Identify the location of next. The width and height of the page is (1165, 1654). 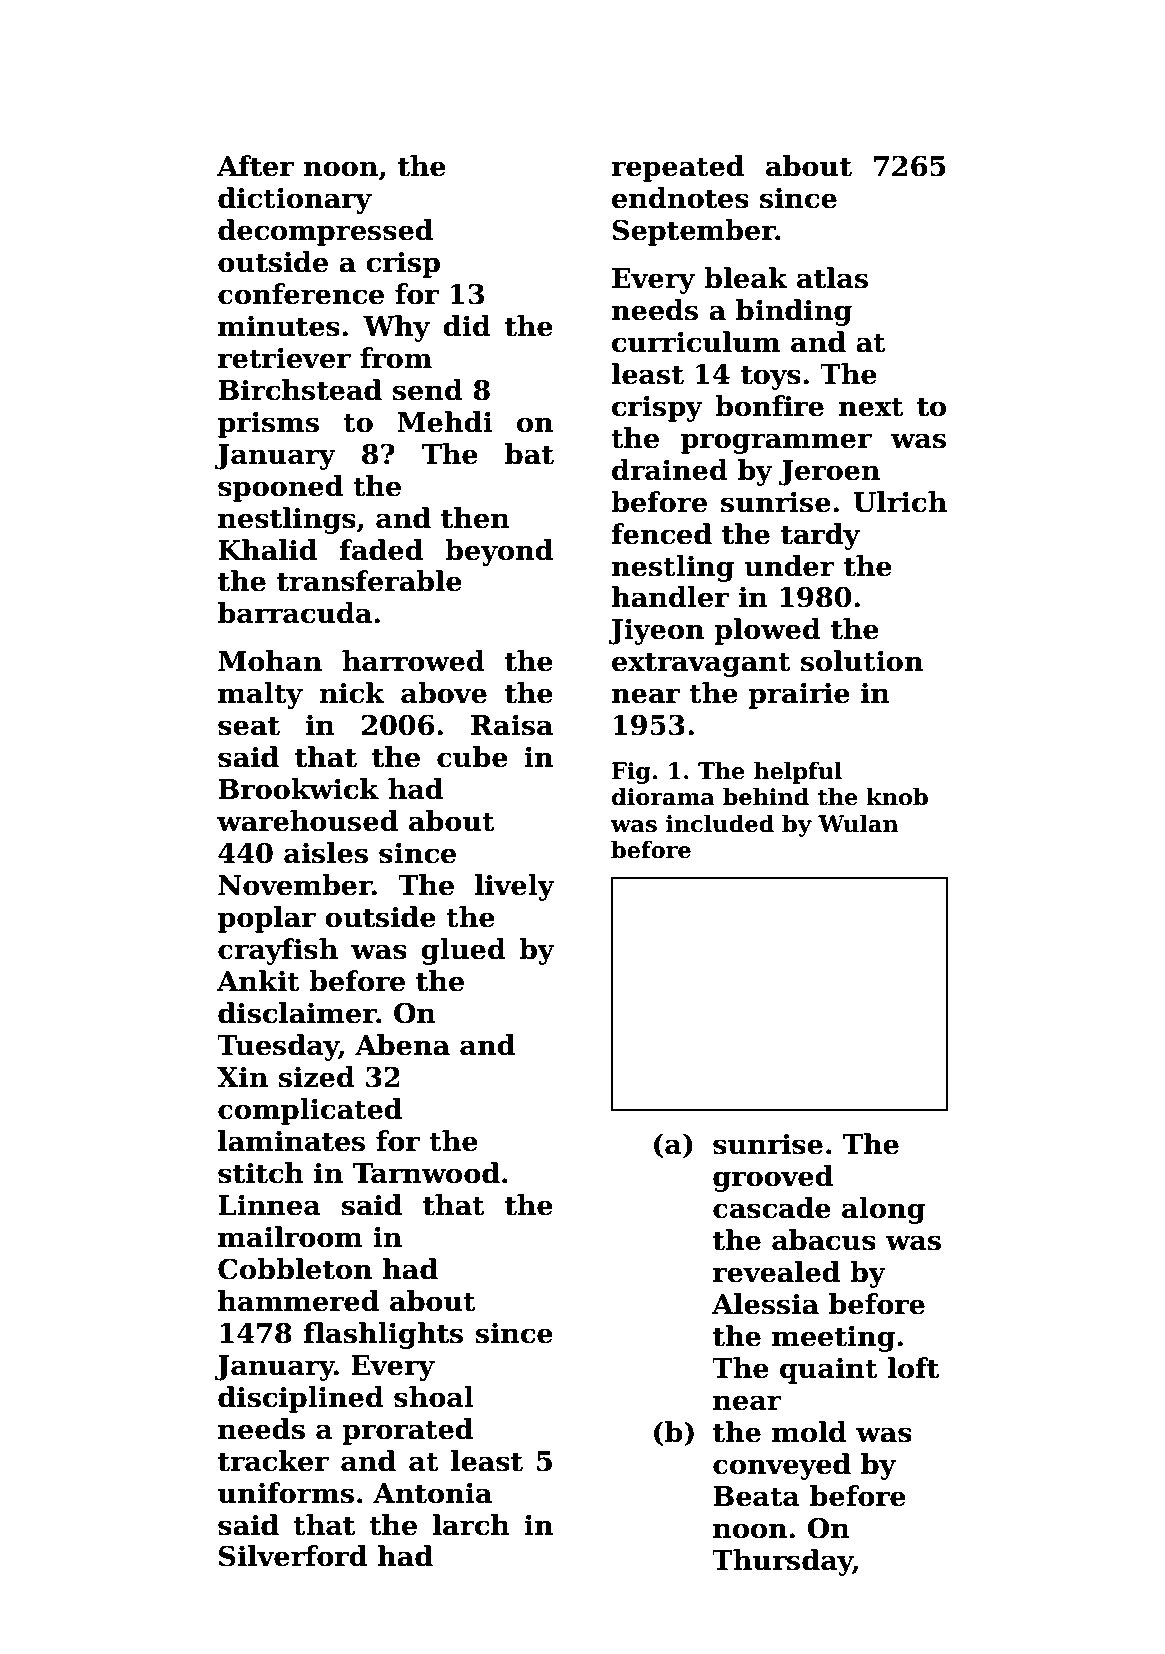
(871, 407).
